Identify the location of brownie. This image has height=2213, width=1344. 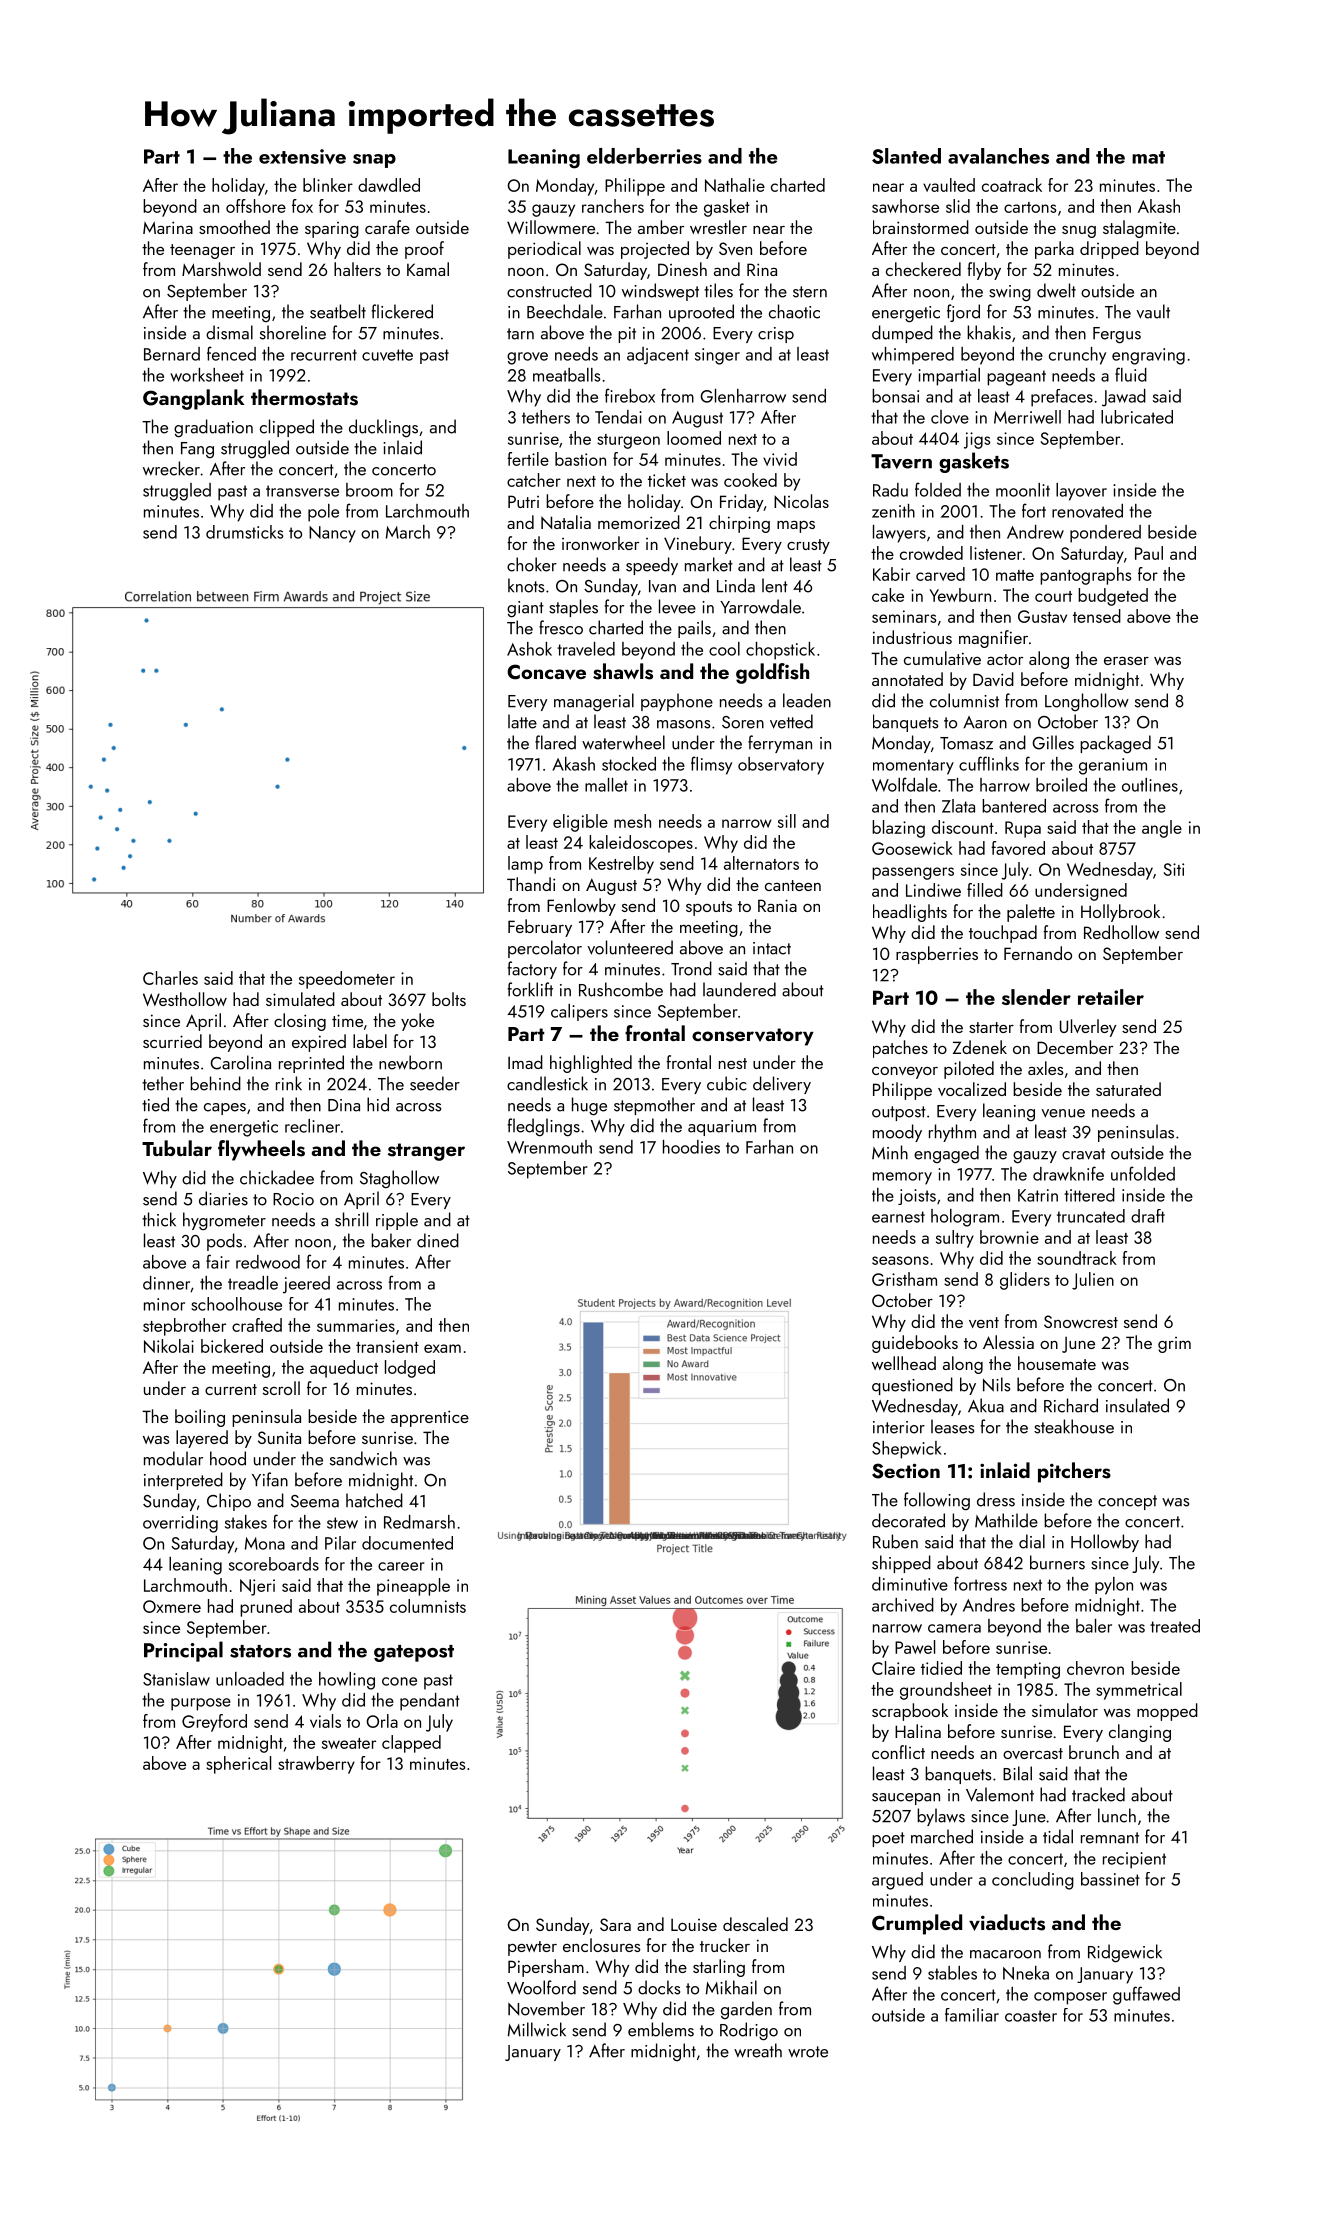
(1009, 1237).
